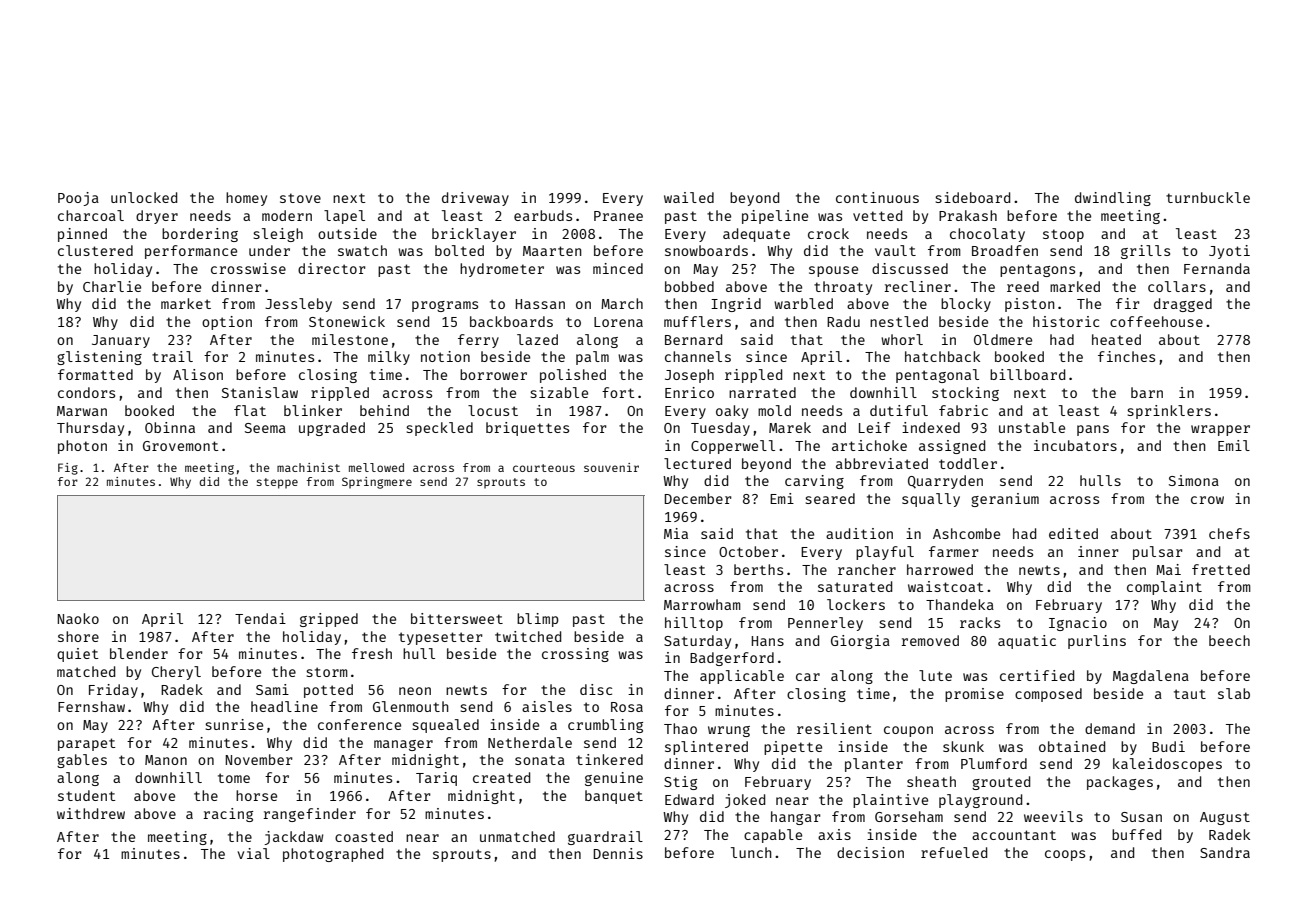  I want to click on Mai, so click(1168, 569).
